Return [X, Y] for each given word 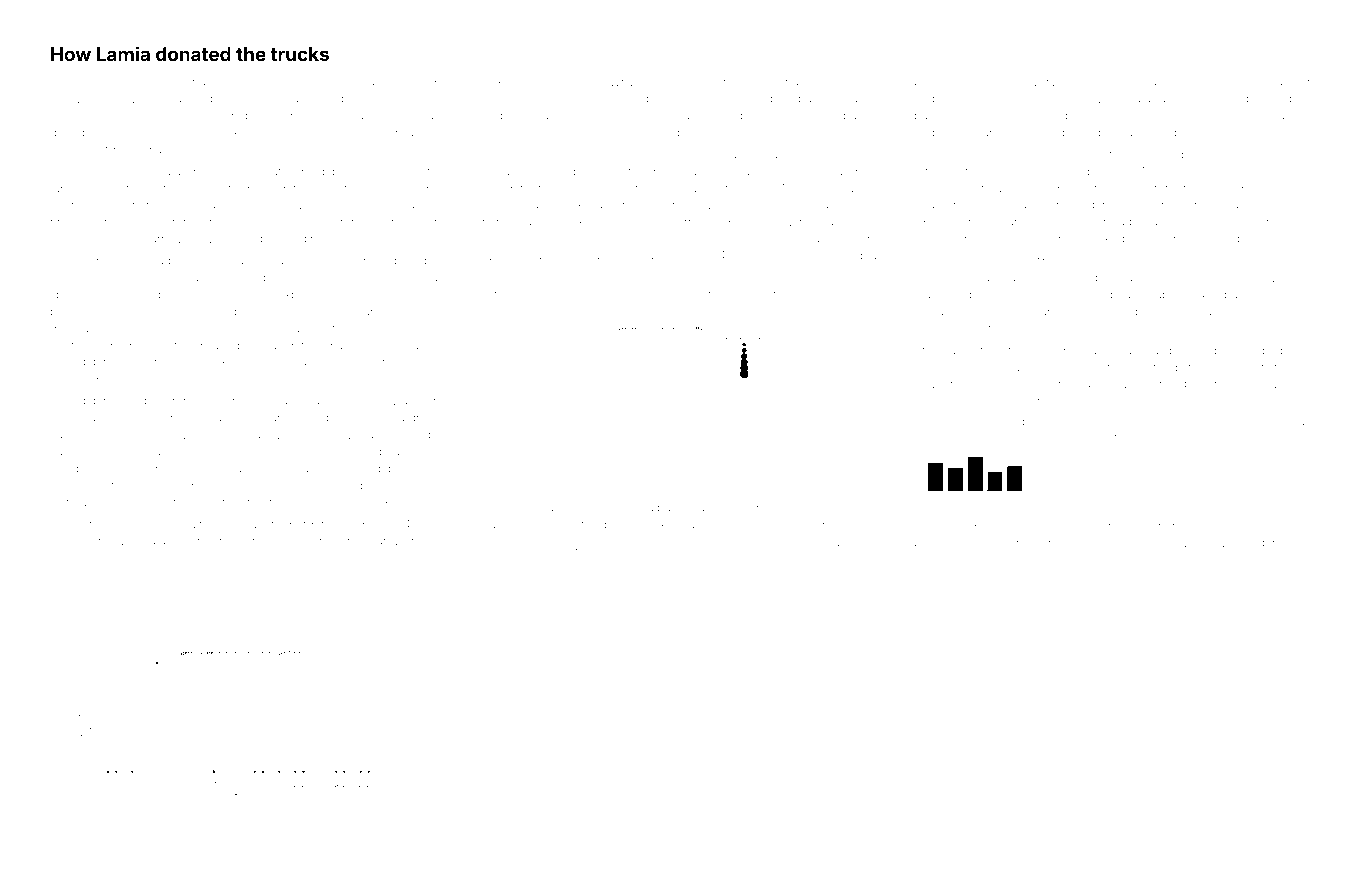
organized [323, 525]
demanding [1092, 83]
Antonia [1075, 367]
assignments [313, 363]
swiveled [1124, 154]
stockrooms [272, 485]
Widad [403, 401]
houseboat [373, 451]
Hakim [499, 81]
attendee [1232, 526]
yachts [383, 172]
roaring [780, 157]
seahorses [1221, 311]
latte [746, 293]
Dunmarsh [138, 115]
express [299, 296]
